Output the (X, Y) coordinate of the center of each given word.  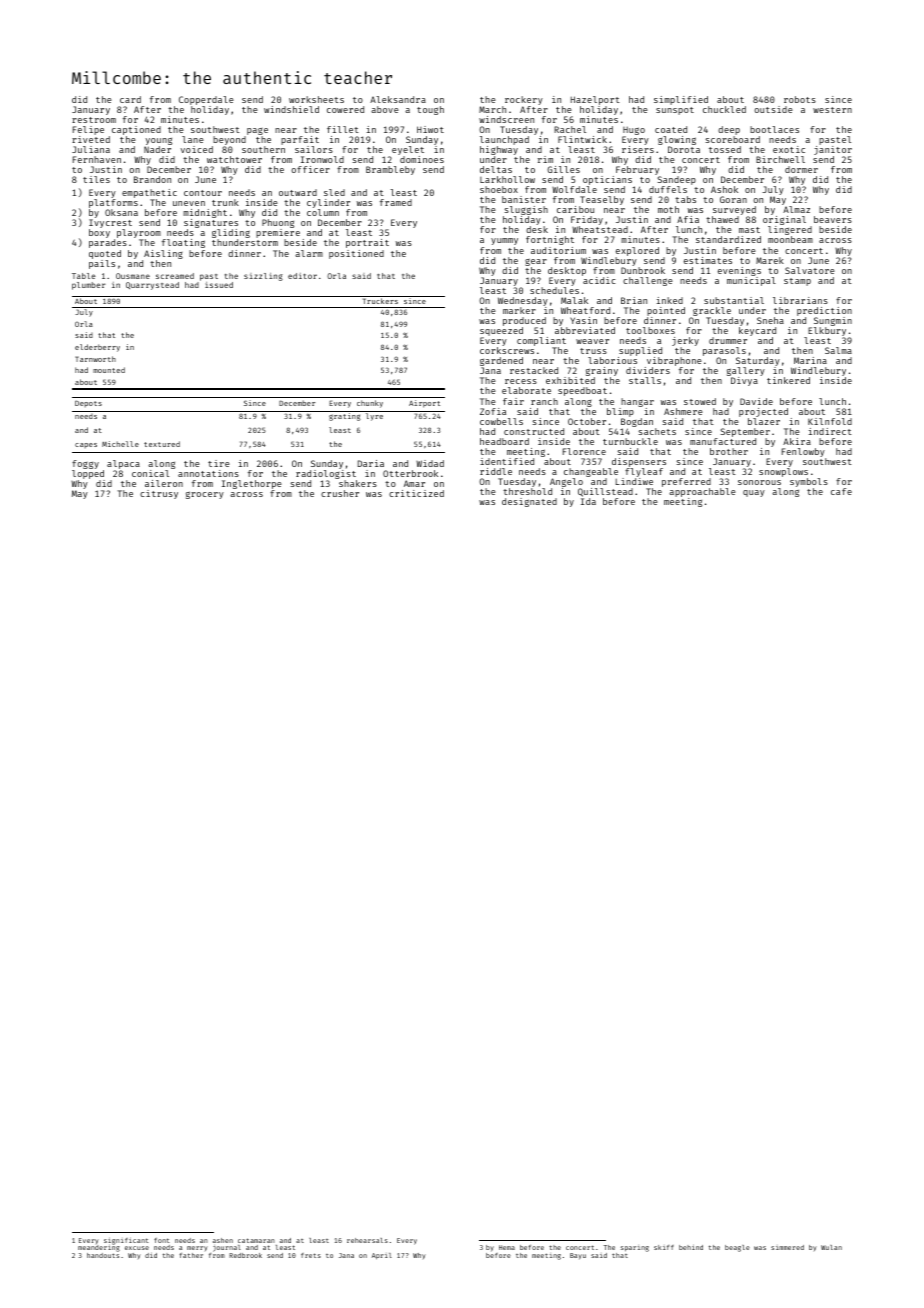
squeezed (501, 331)
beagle (737, 1248)
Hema (507, 1247)
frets (311, 1255)
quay (754, 493)
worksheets (316, 99)
